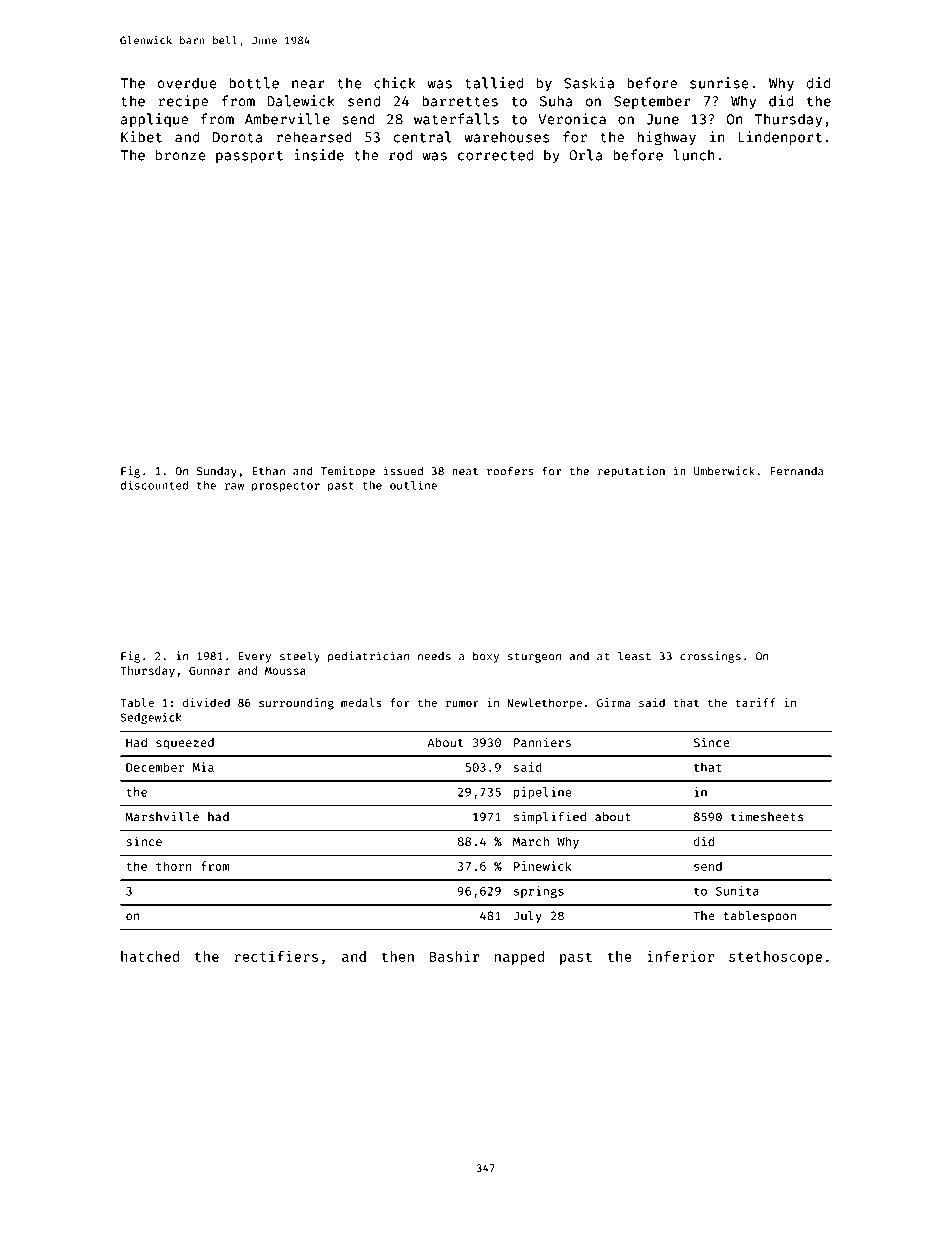 The width and height of the screenshot is (952, 1233). I want to click on lunch, so click(694, 155).
